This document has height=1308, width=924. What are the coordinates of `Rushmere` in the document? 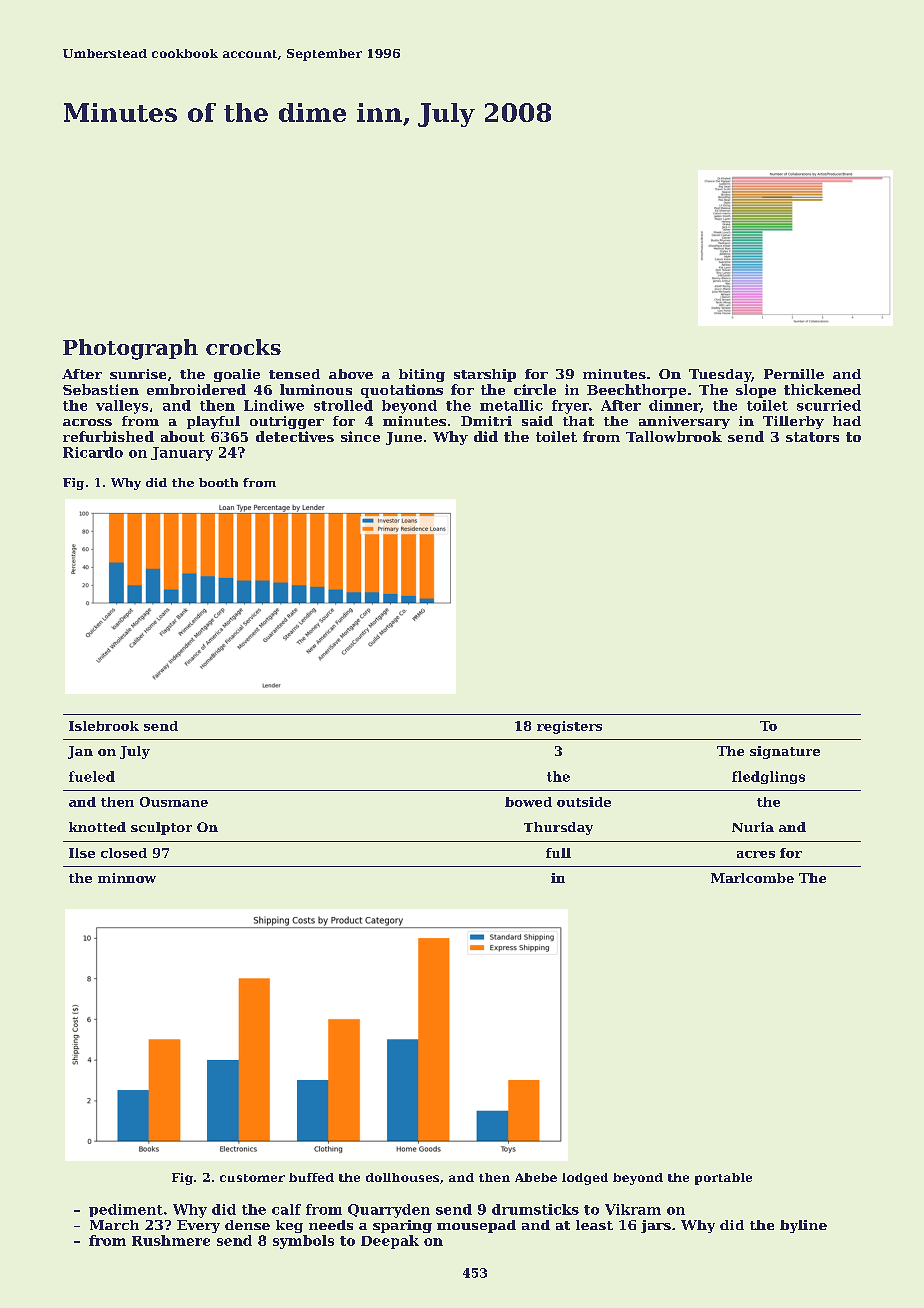 It's located at (171, 1240).
